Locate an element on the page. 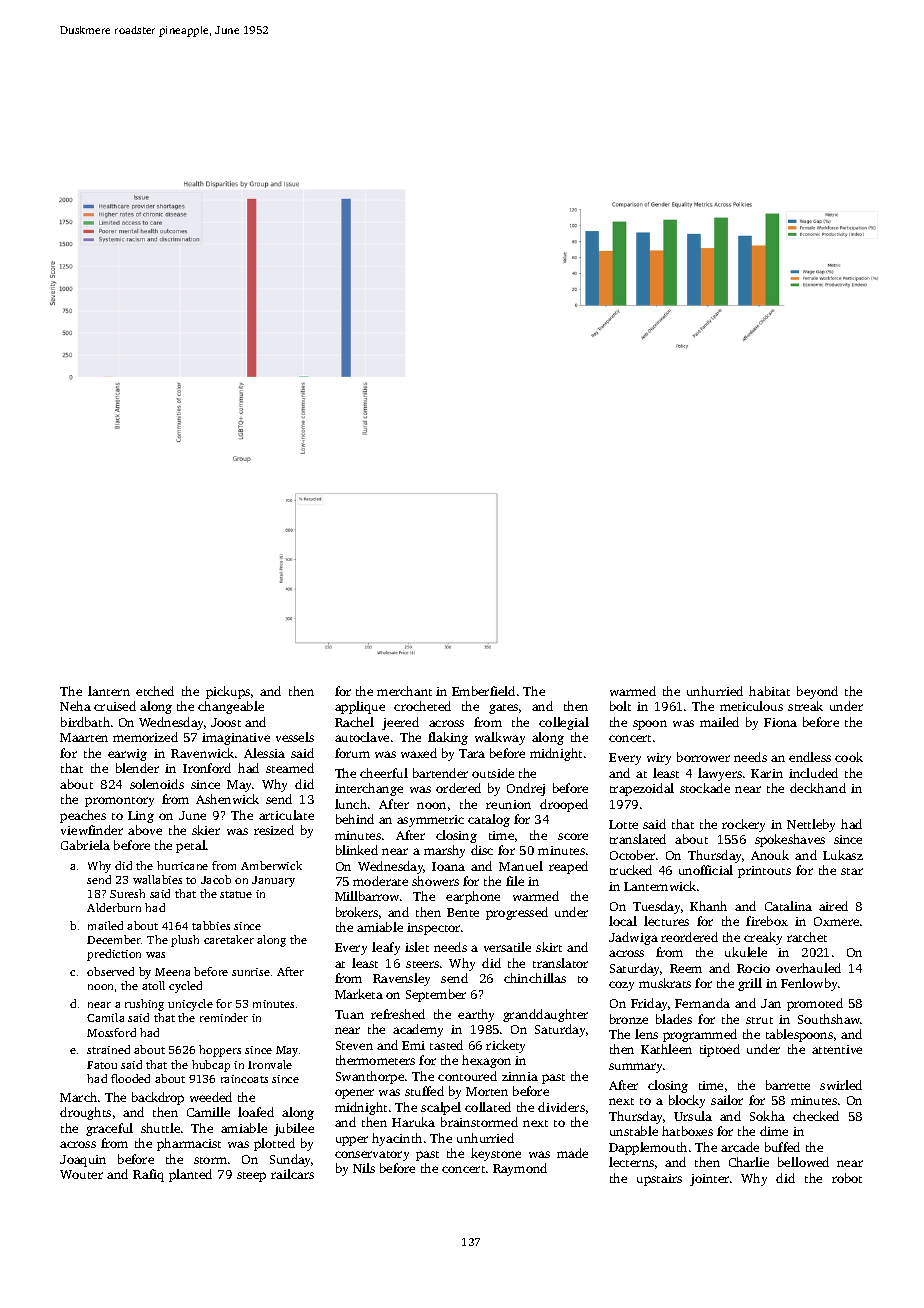 The width and height of the image is (924, 1308). blinked is located at coordinates (357, 850).
